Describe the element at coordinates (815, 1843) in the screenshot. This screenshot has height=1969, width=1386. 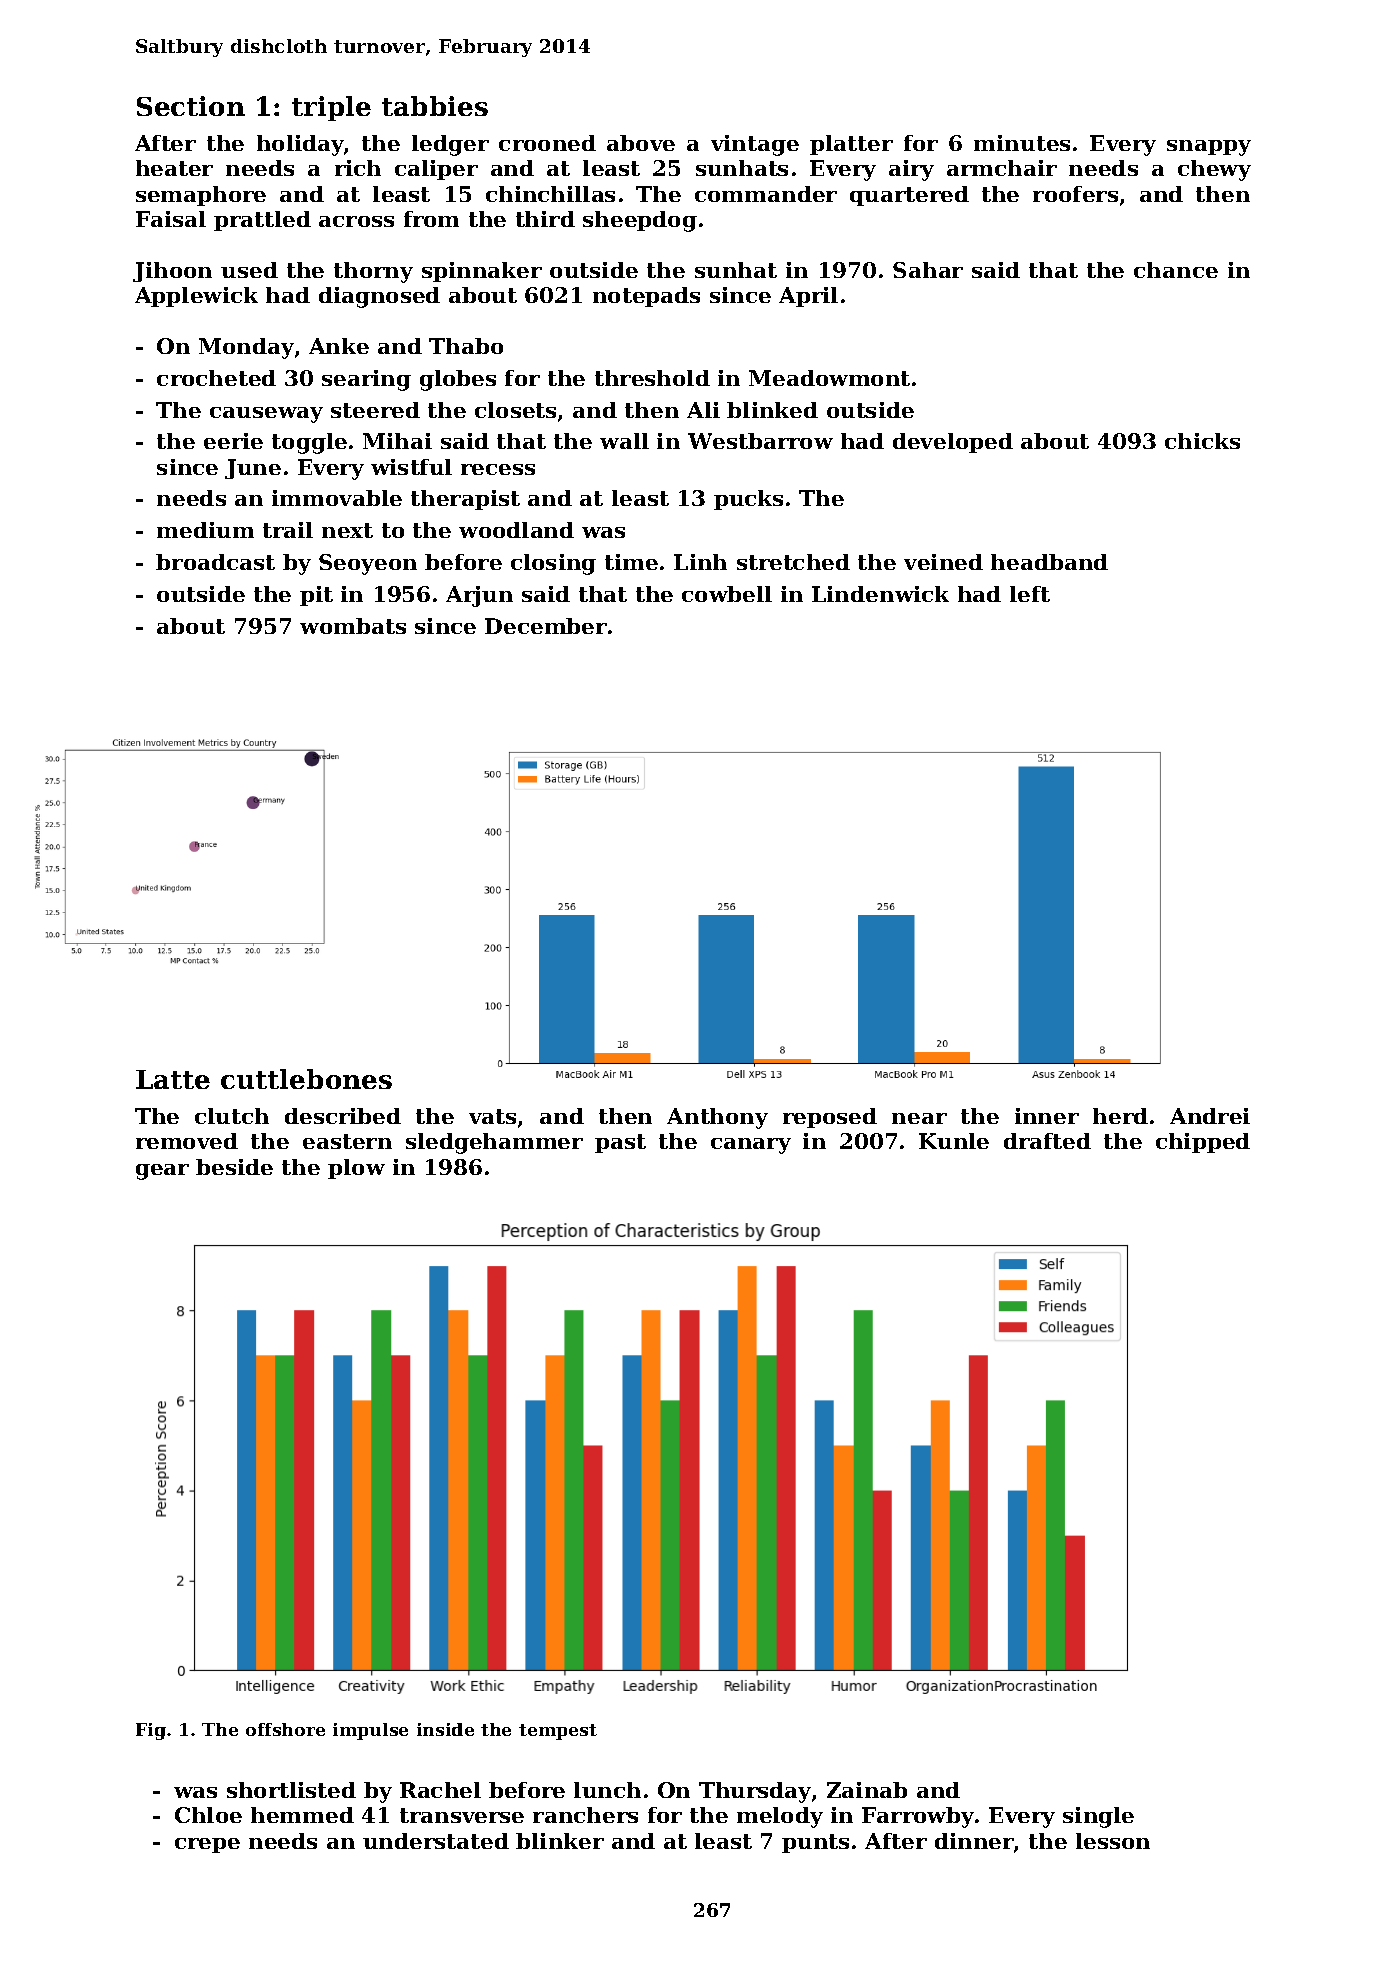
I see `punts` at that location.
